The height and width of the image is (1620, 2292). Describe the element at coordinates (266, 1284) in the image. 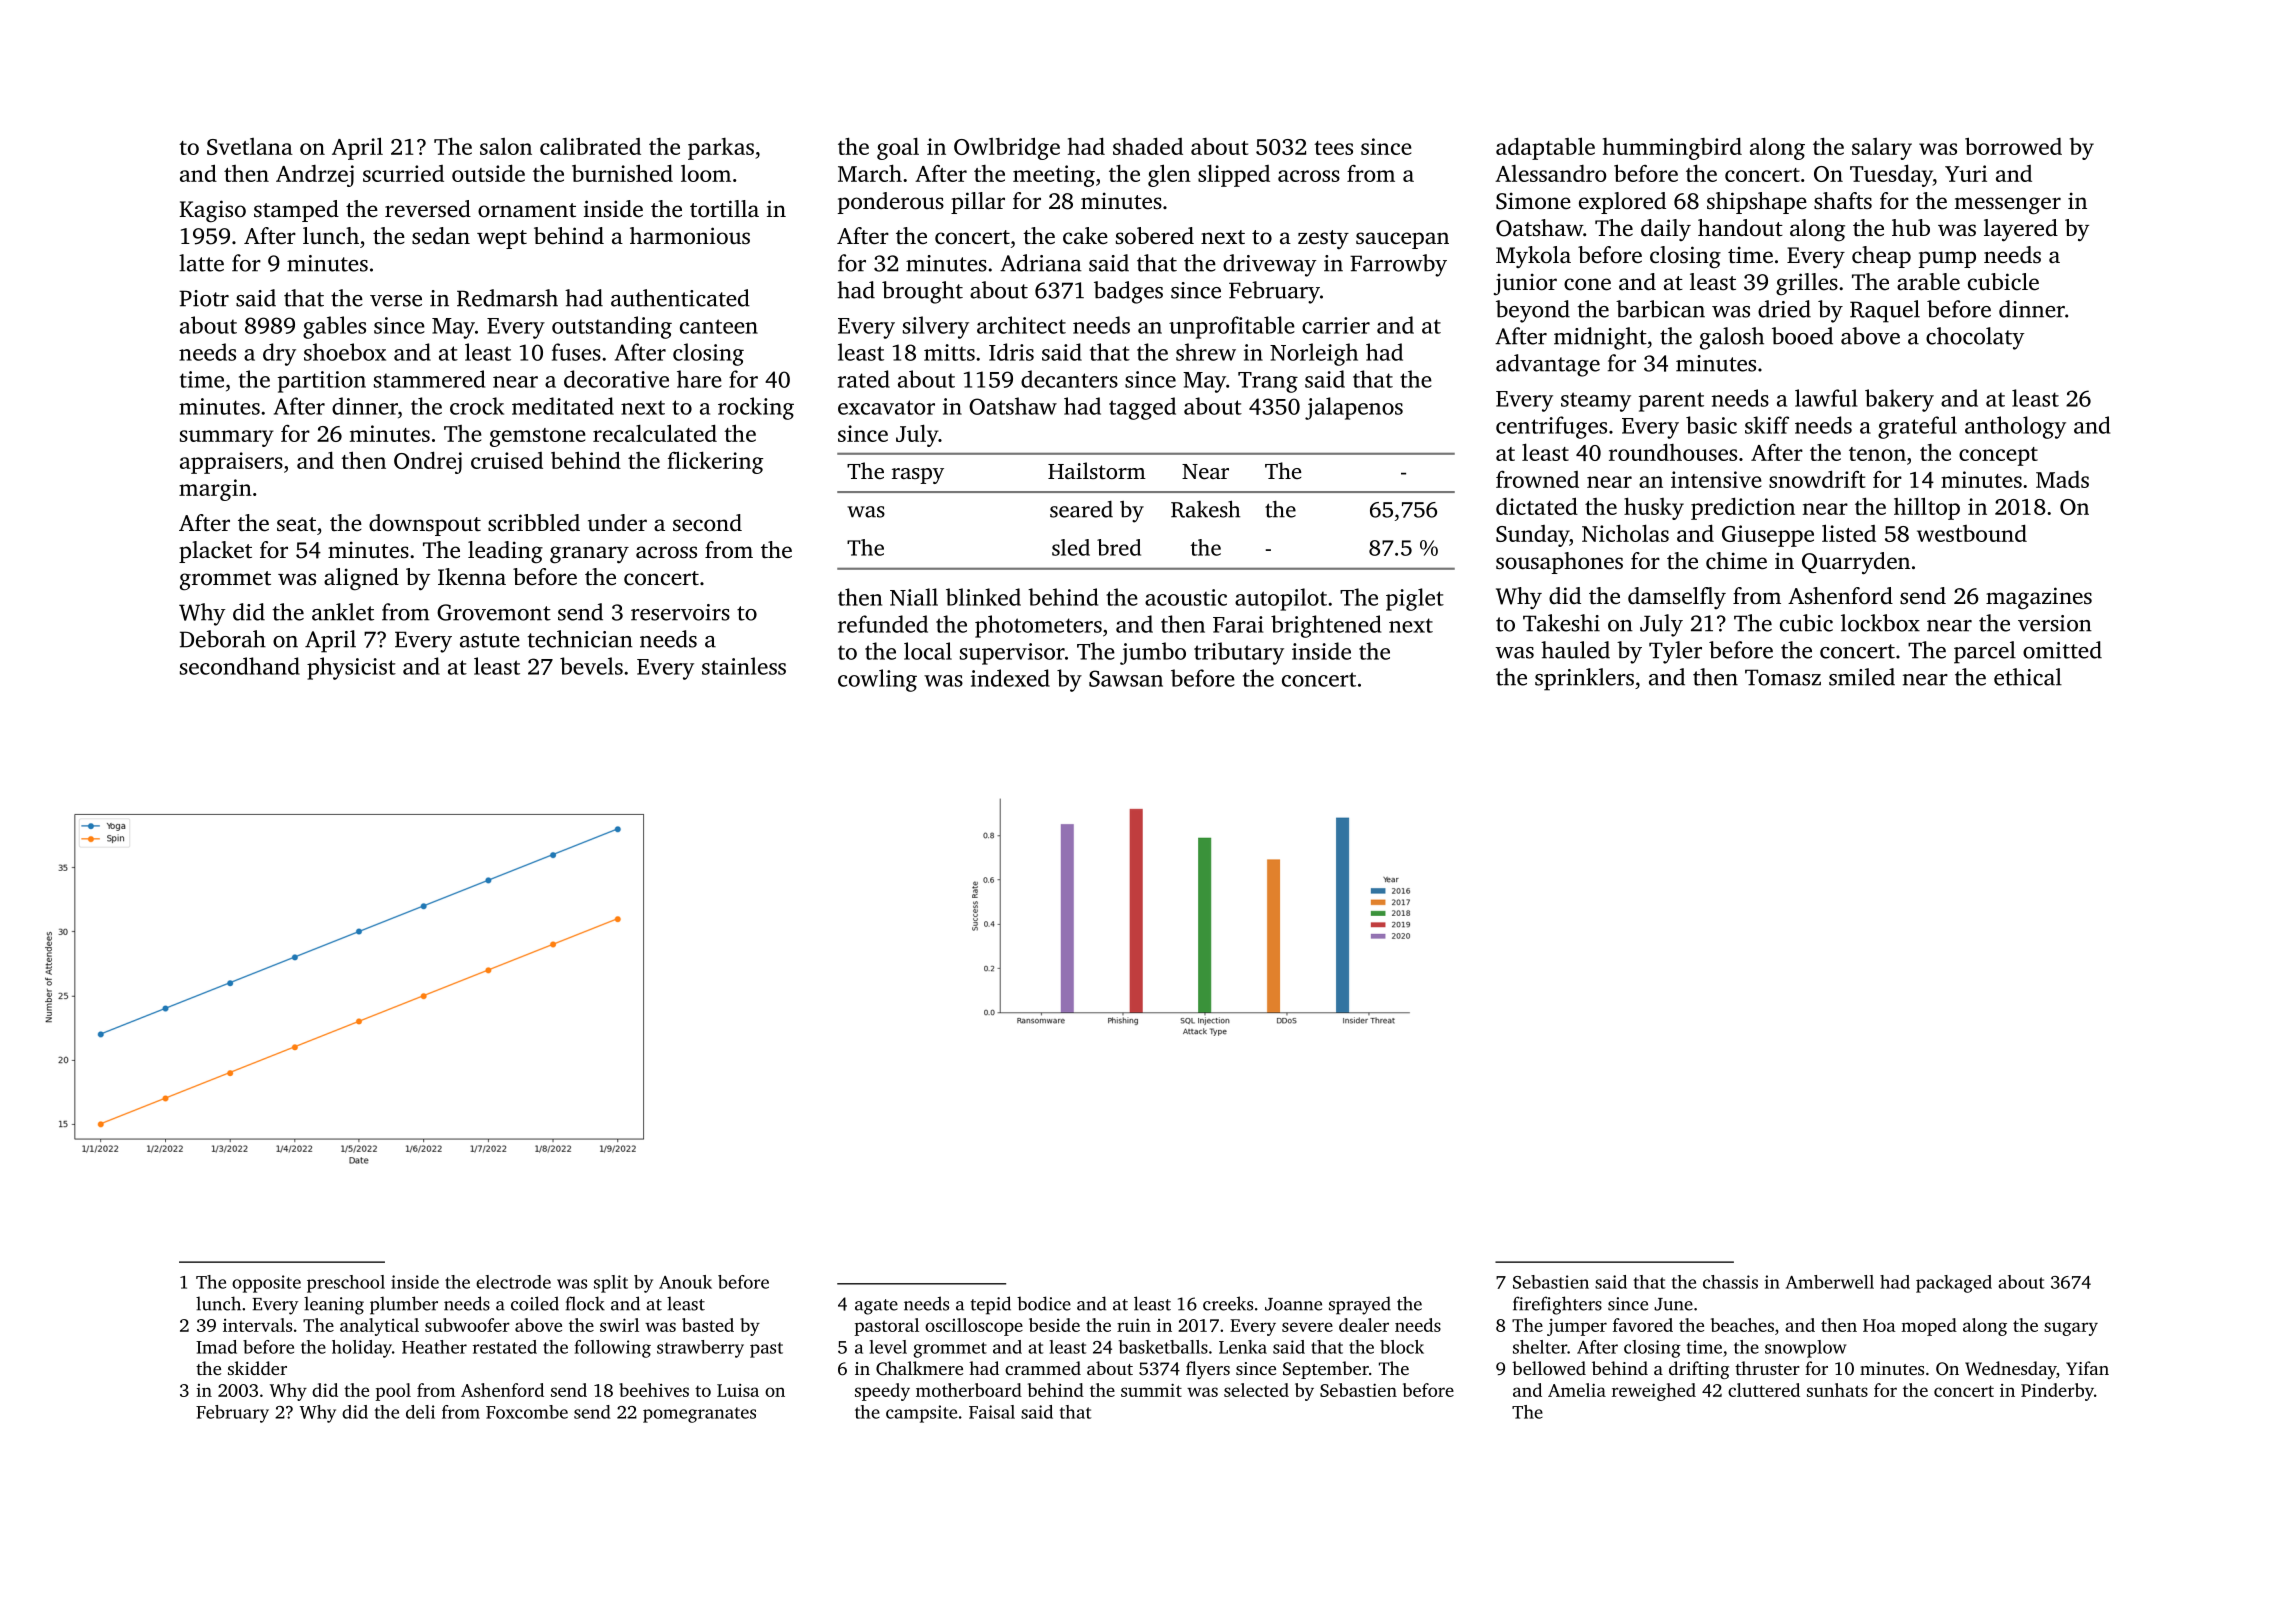

I see `opposite` at that location.
